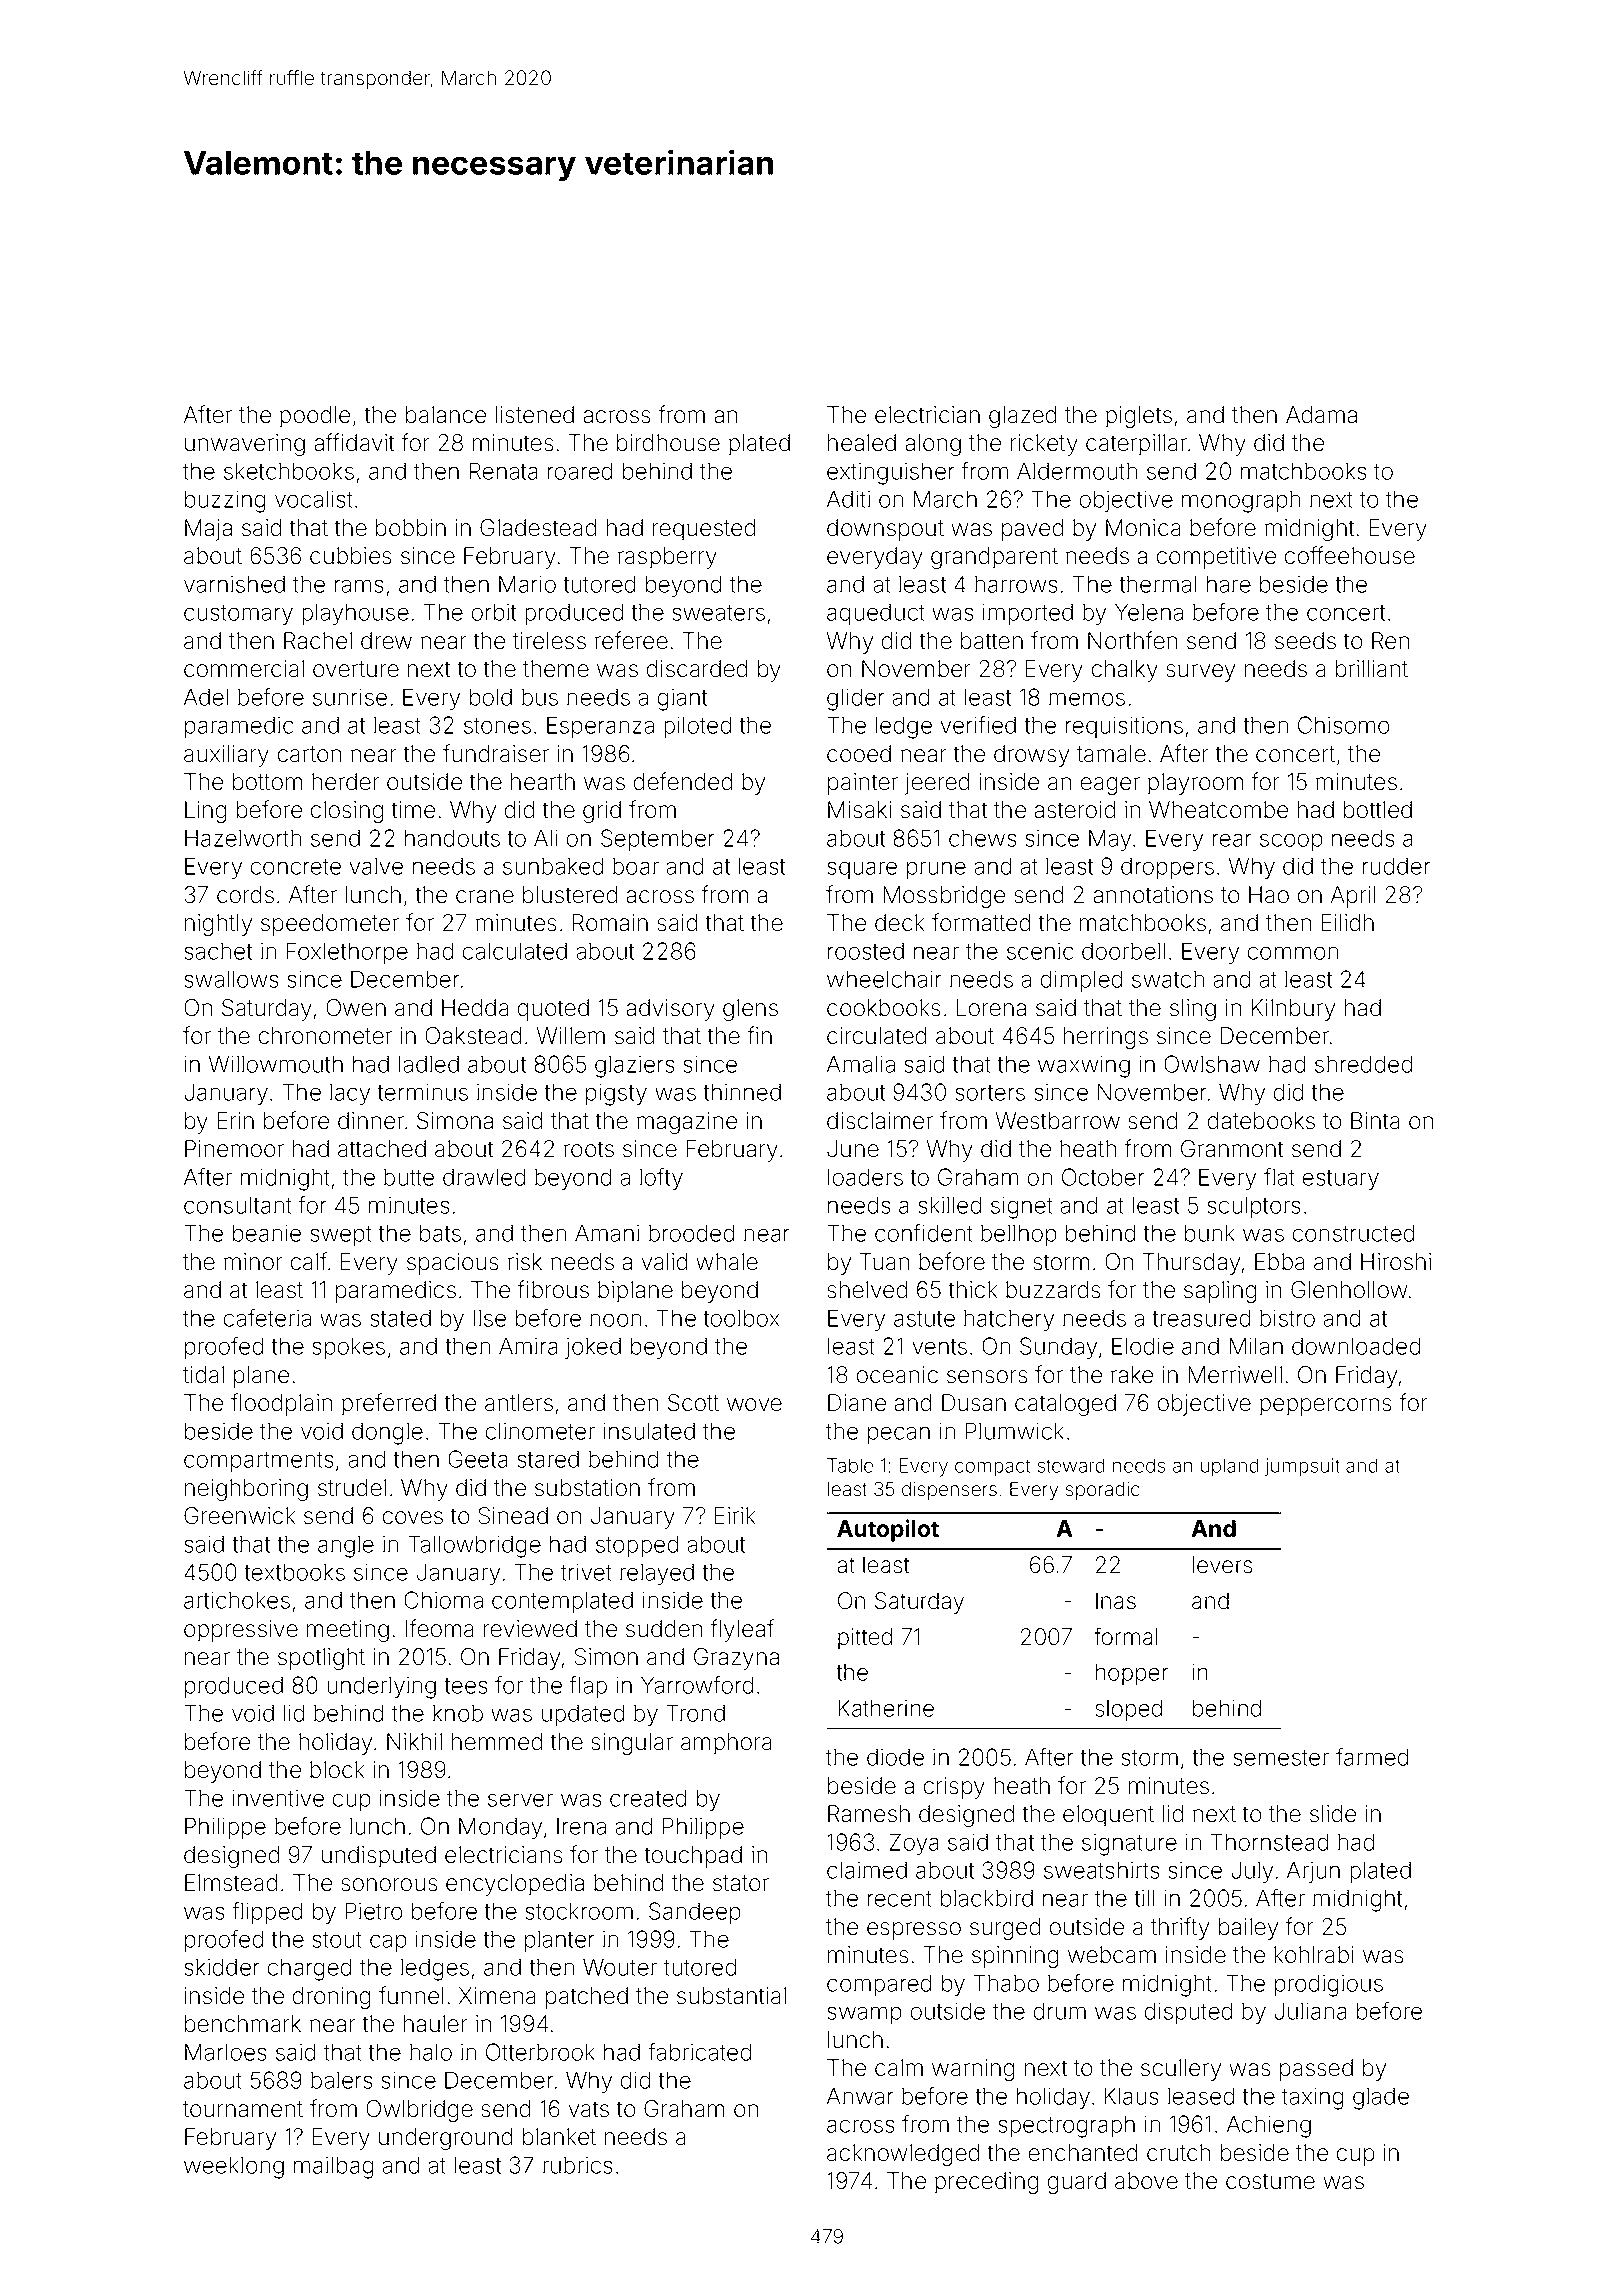 Image resolution: width=1620 pixels, height=2292 pixels. I want to click on webcam, so click(1112, 1955).
